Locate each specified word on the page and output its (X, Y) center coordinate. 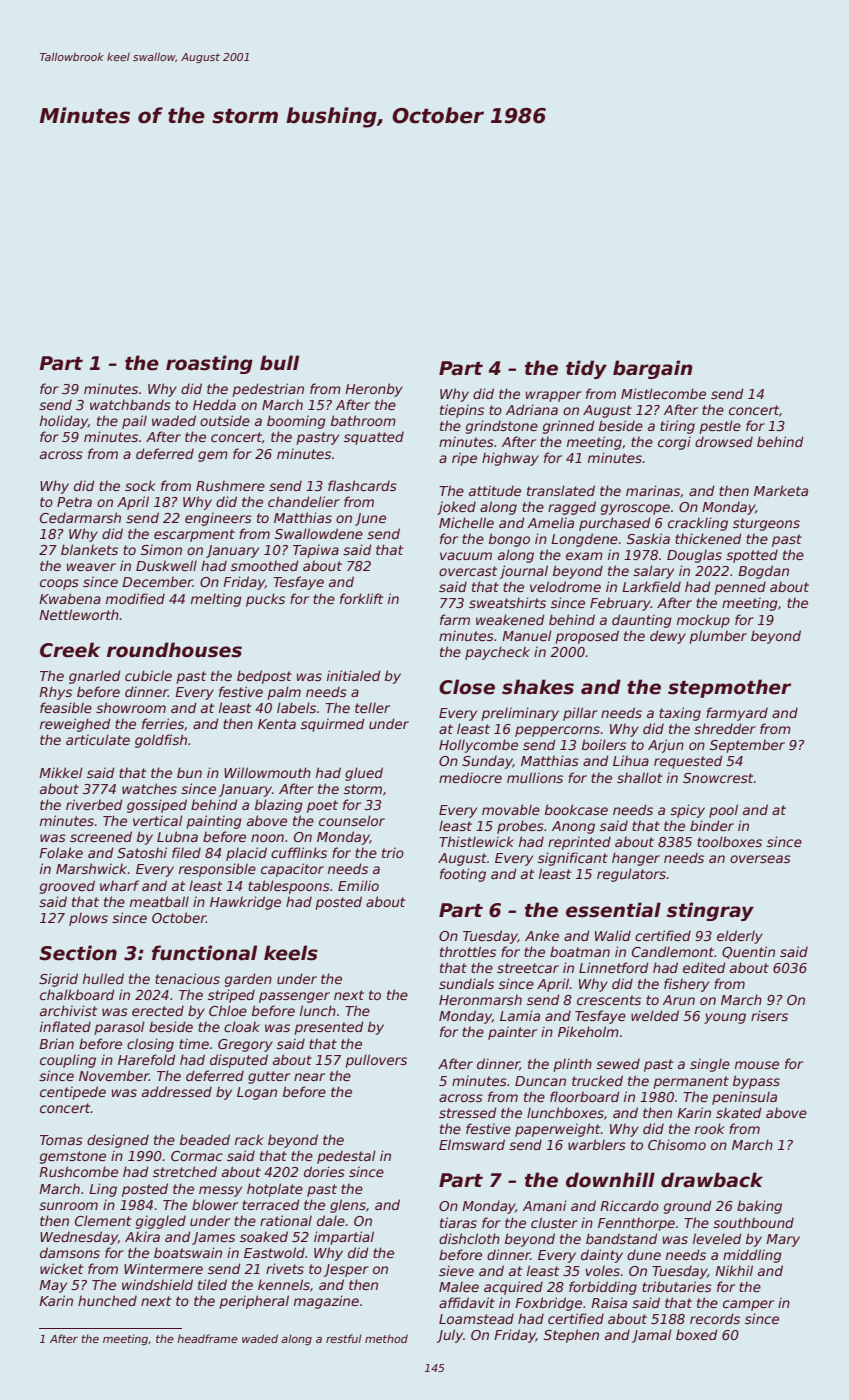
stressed (467, 1112)
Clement (103, 1220)
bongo (509, 540)
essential (613, 910)
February (620, 604)
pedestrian (268, 390)
